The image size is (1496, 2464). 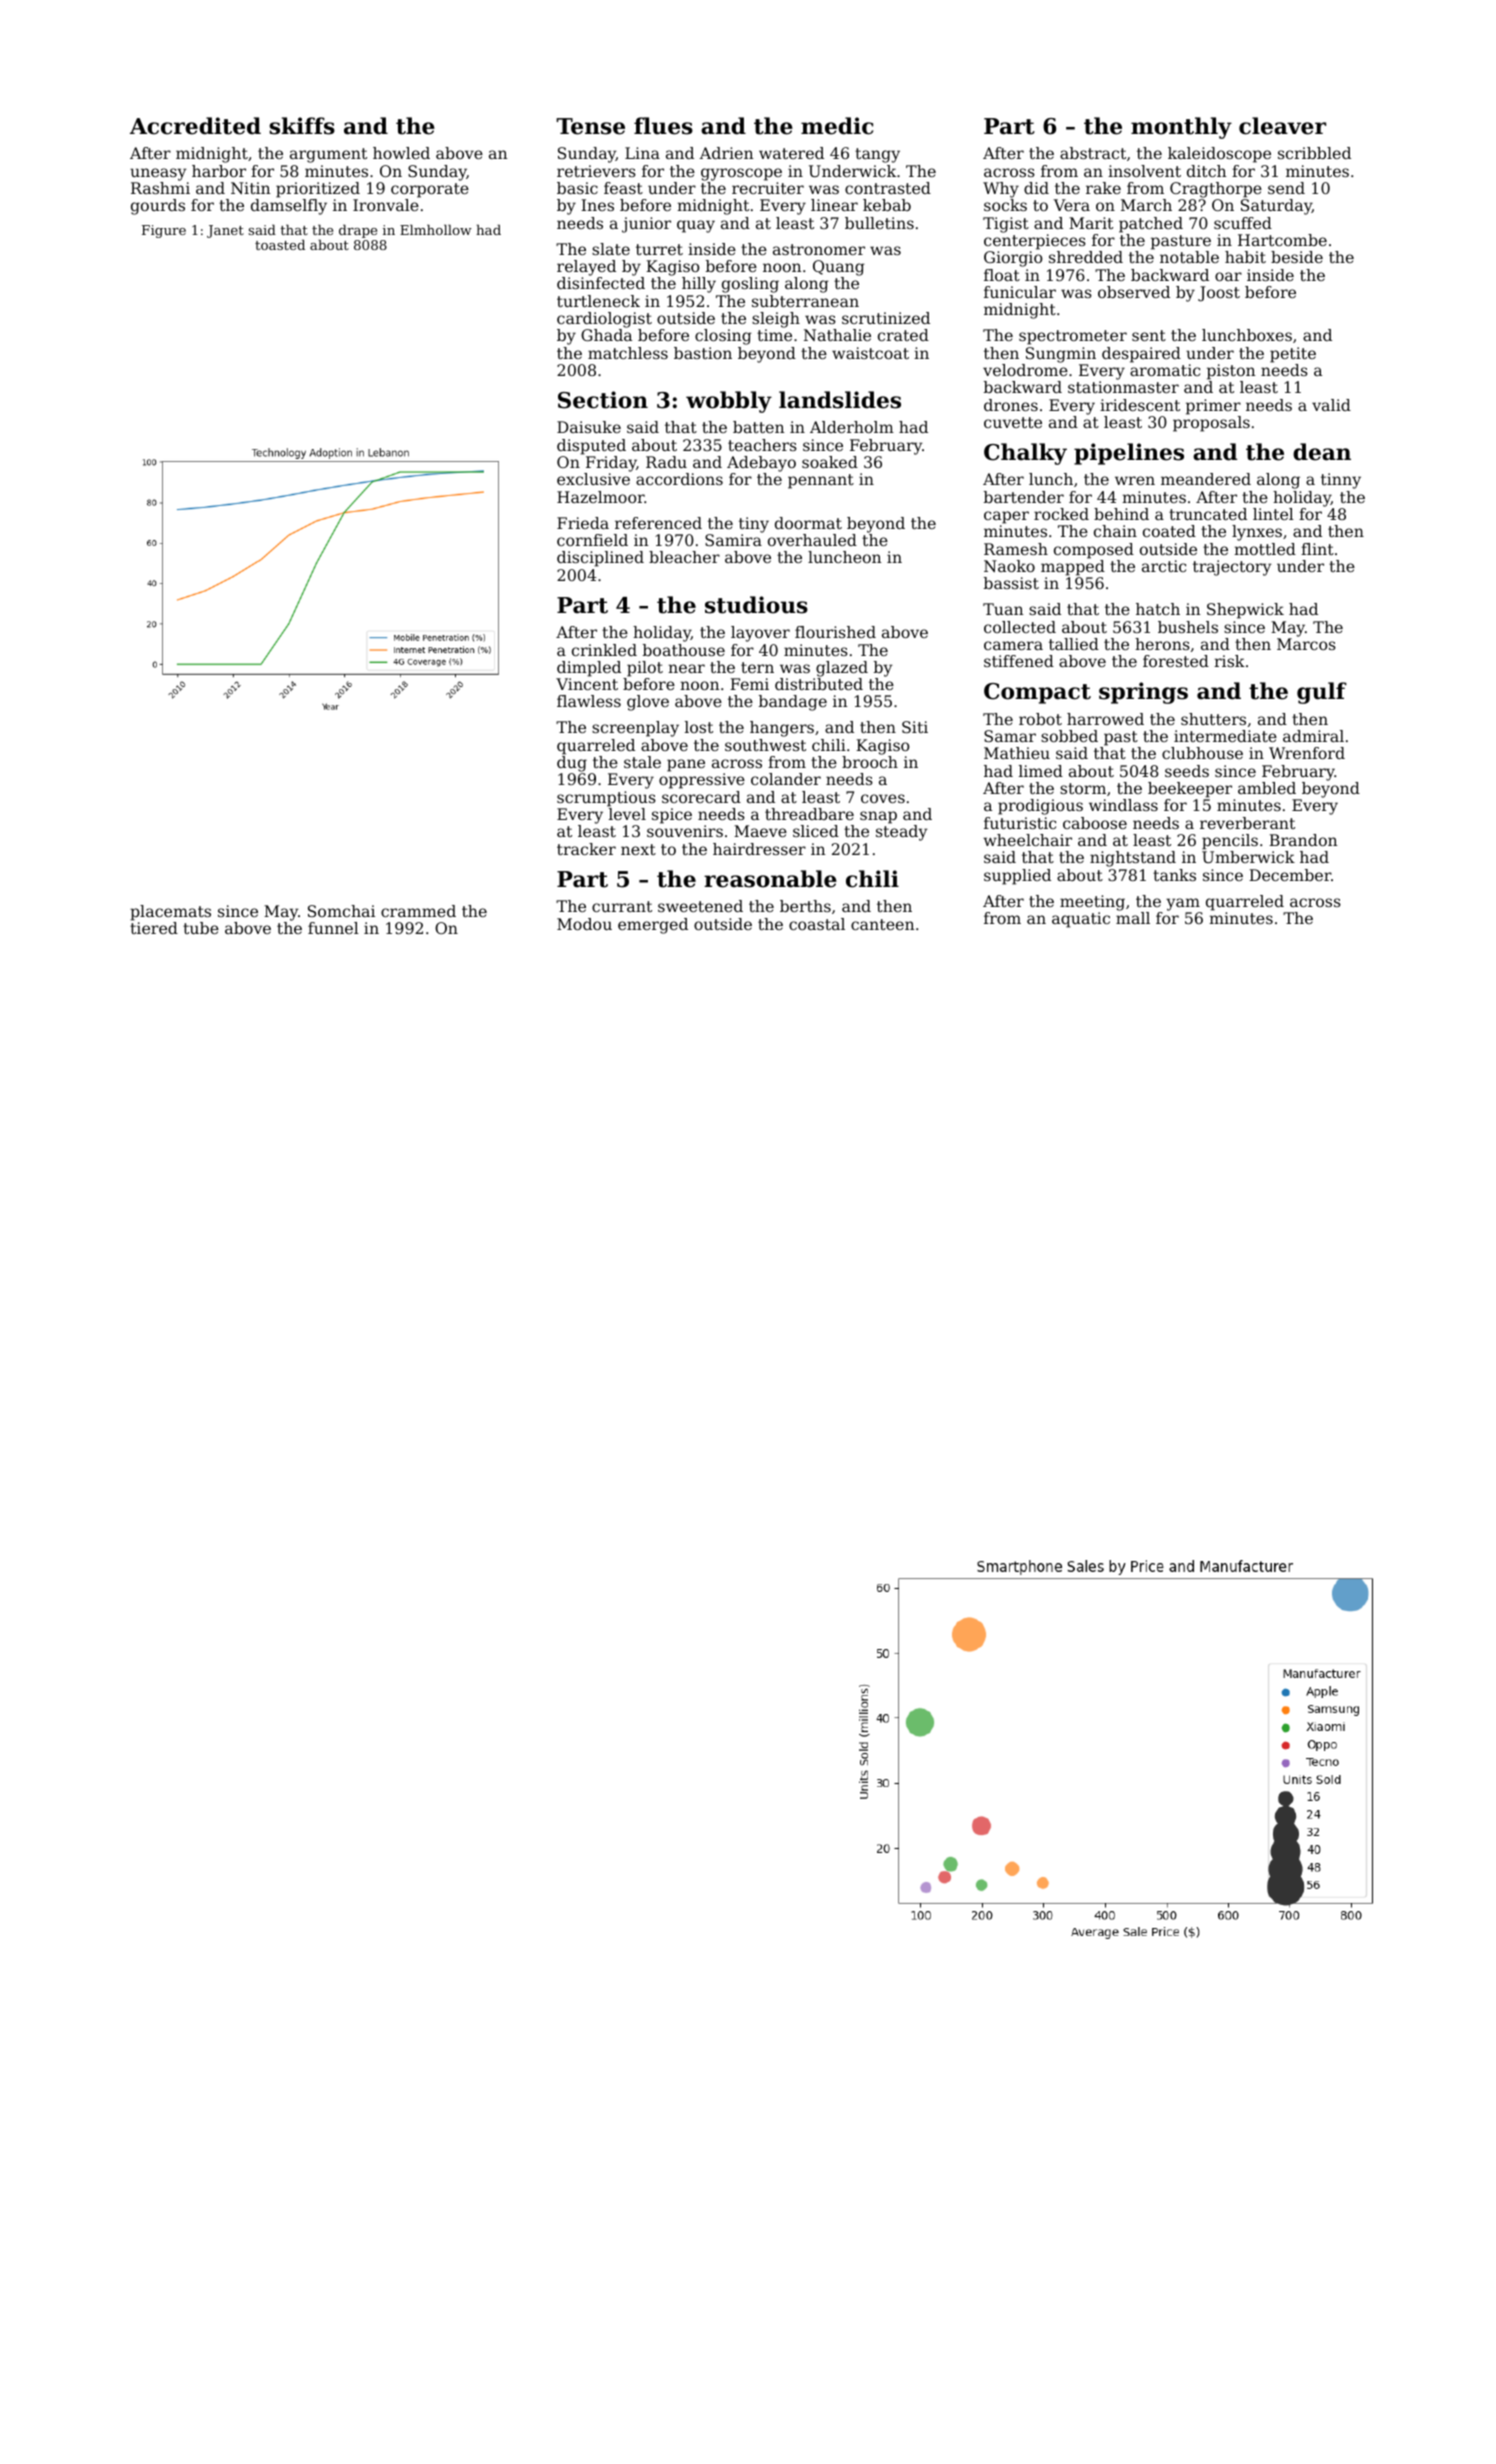 What do you see at coordinates (686, 765) in the screenshot?
I see `pane` at bounding box center [686, 765].
